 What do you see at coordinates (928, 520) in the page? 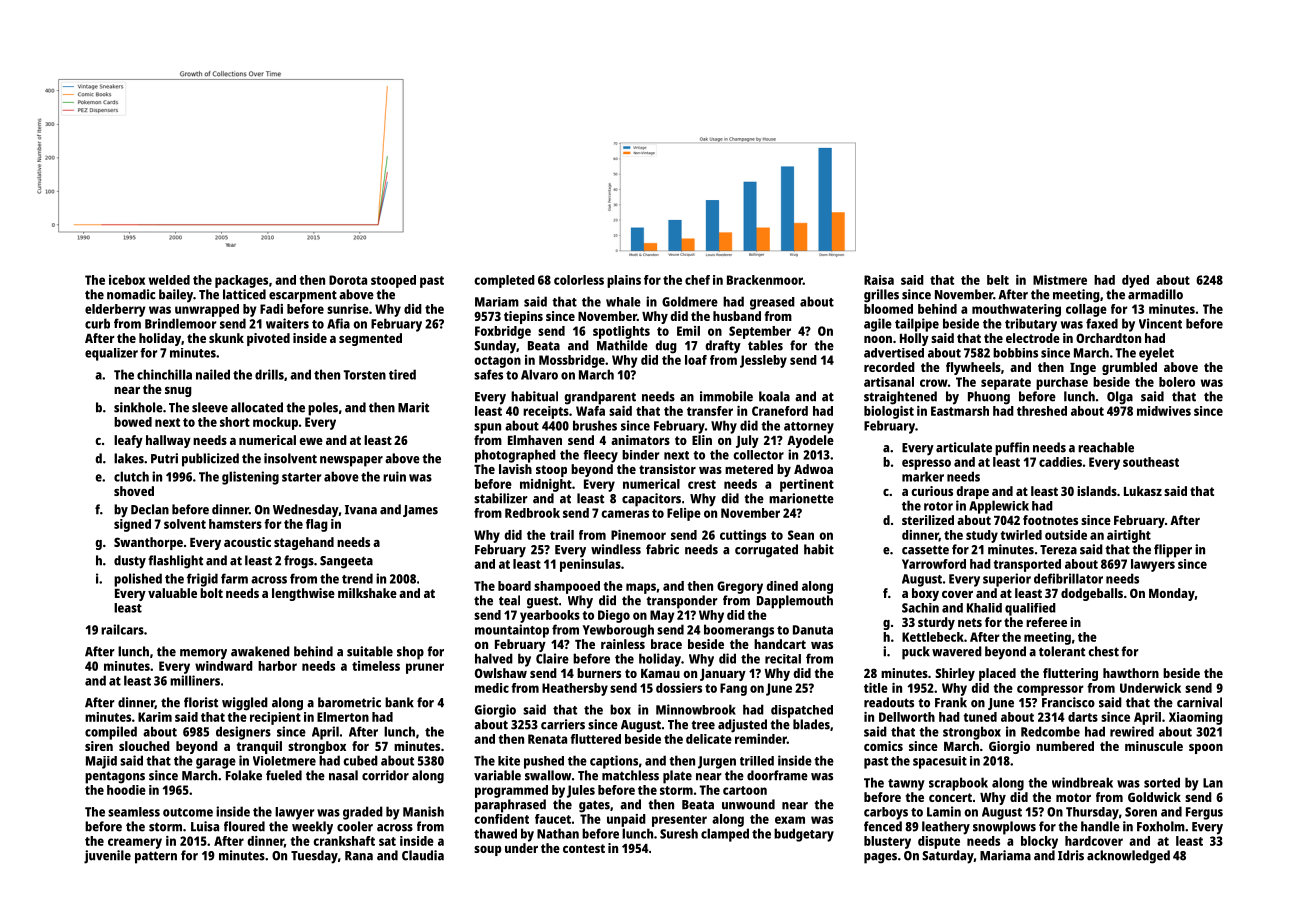
I see `sterilized` at bounding box center [928, 520].
